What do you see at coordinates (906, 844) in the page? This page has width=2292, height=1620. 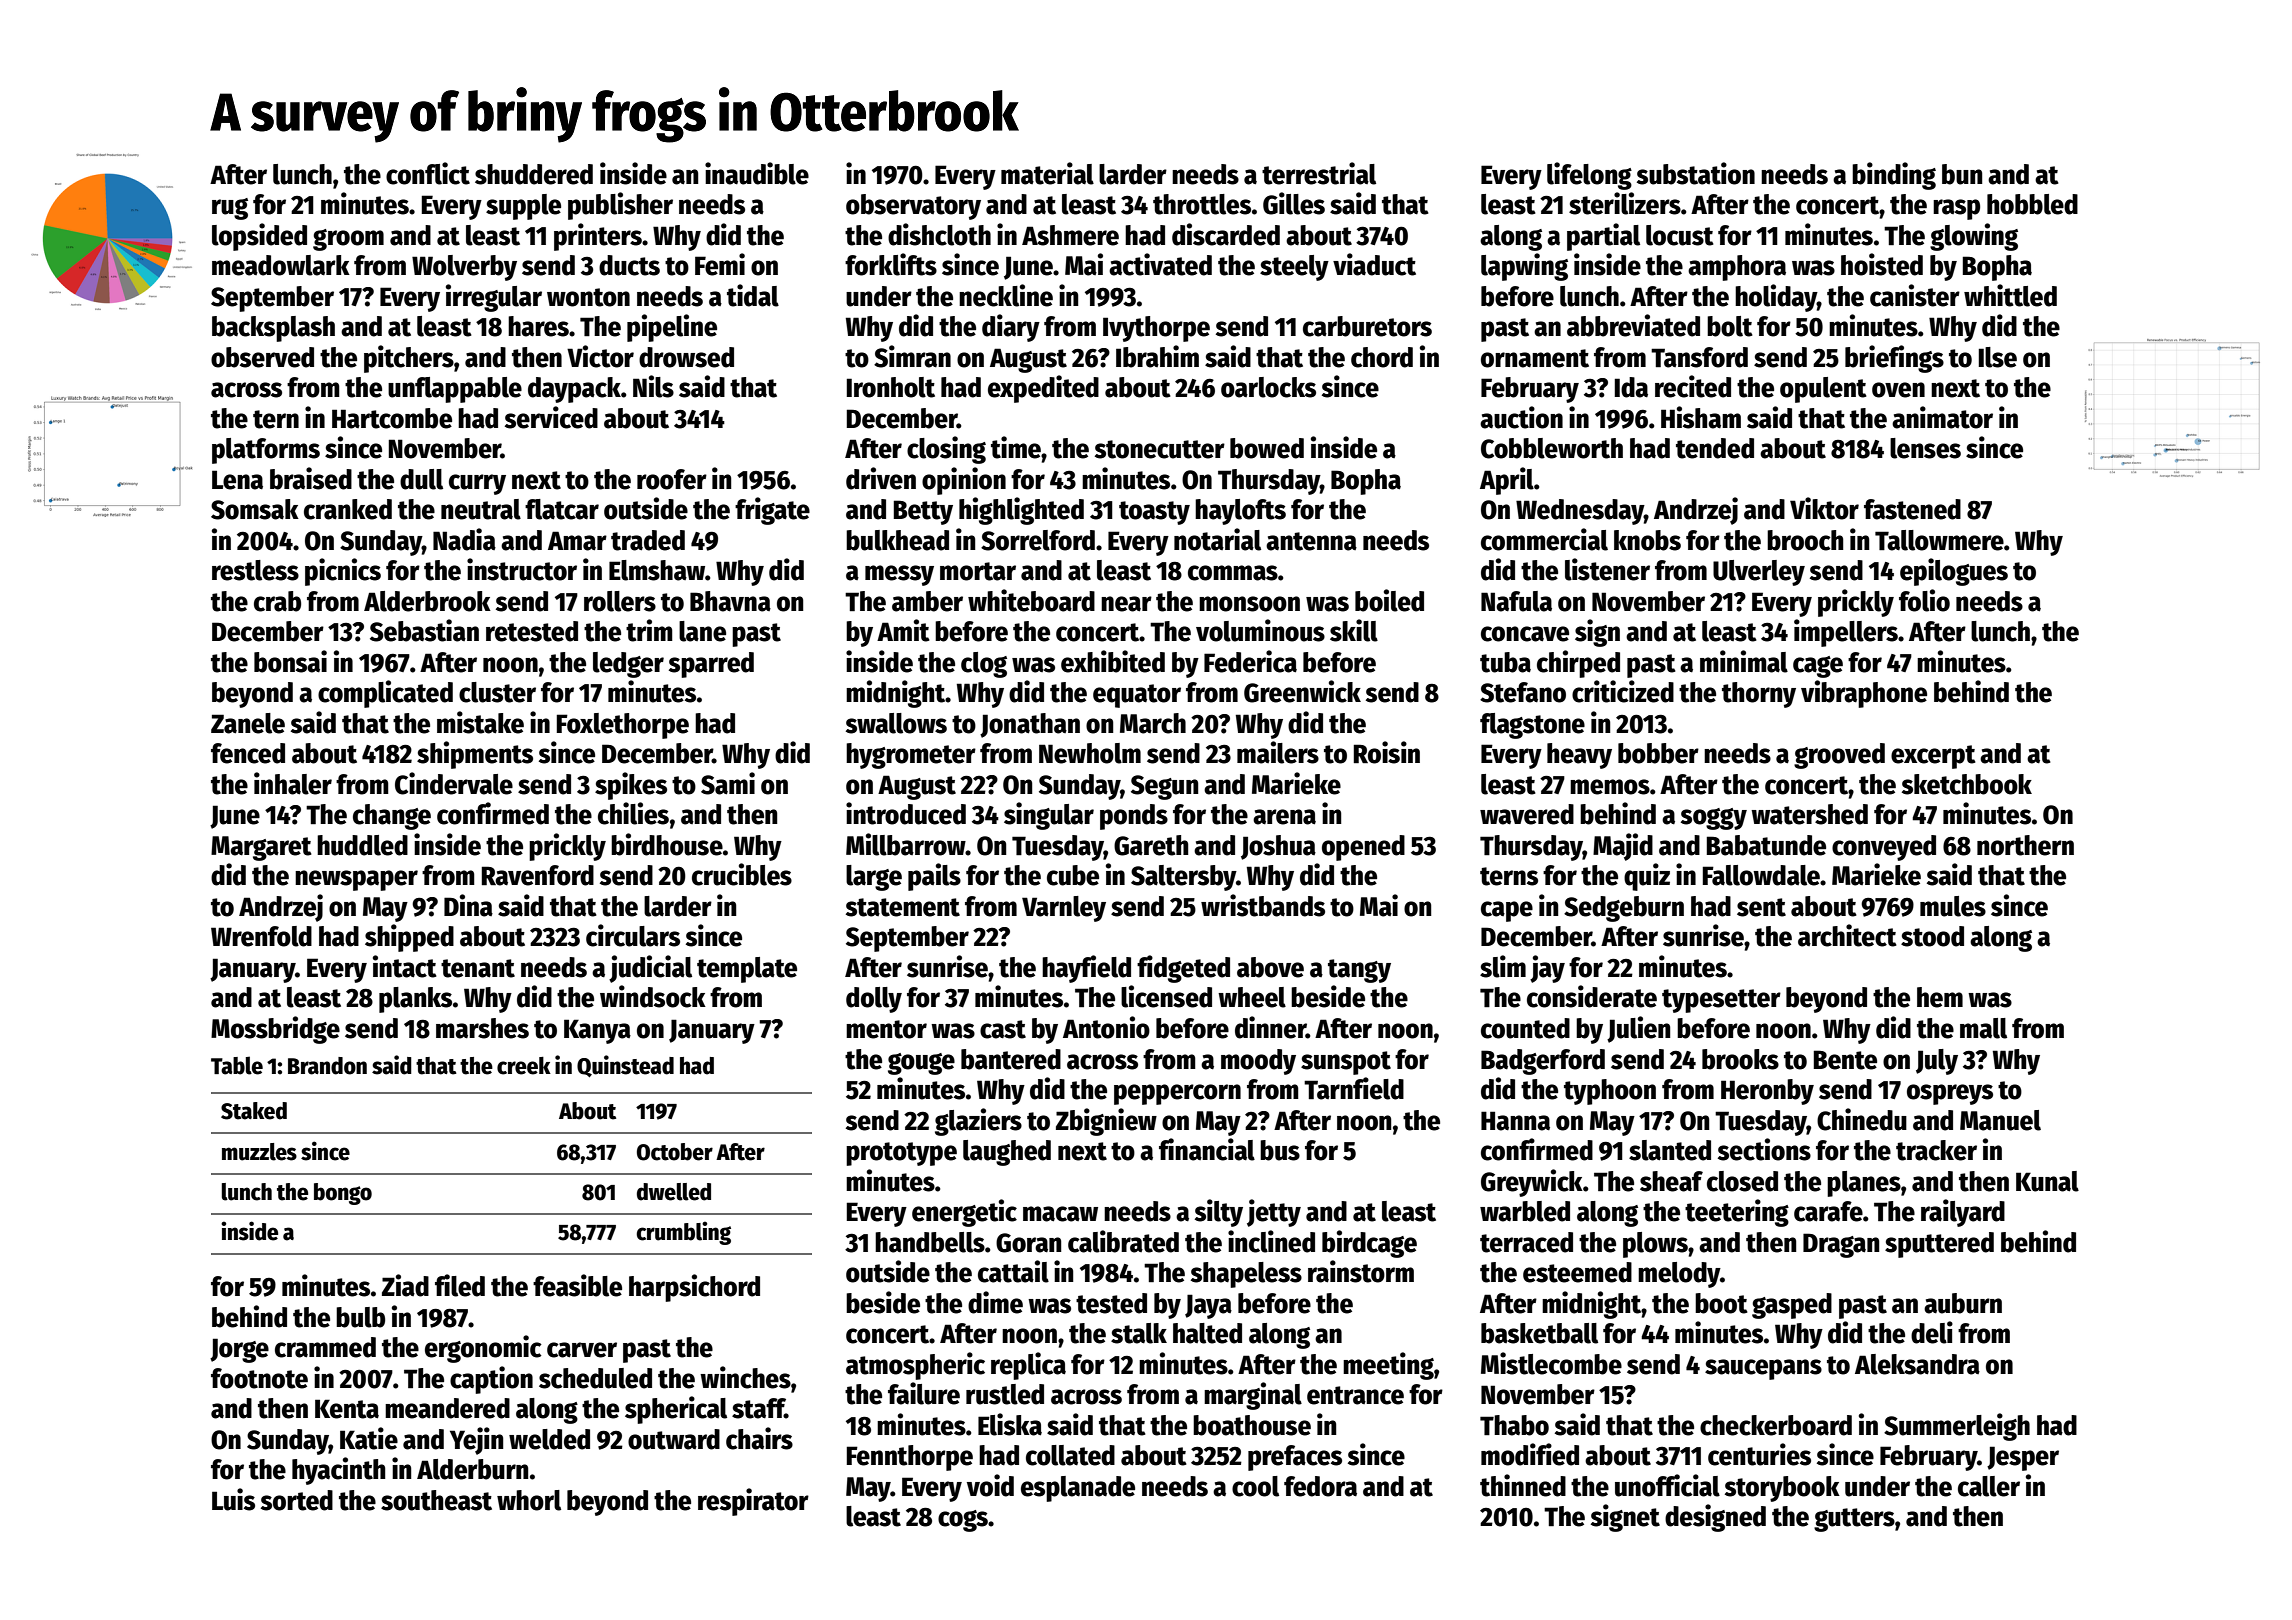 I see `Millbarrow` at bounding box center [906, 844].
